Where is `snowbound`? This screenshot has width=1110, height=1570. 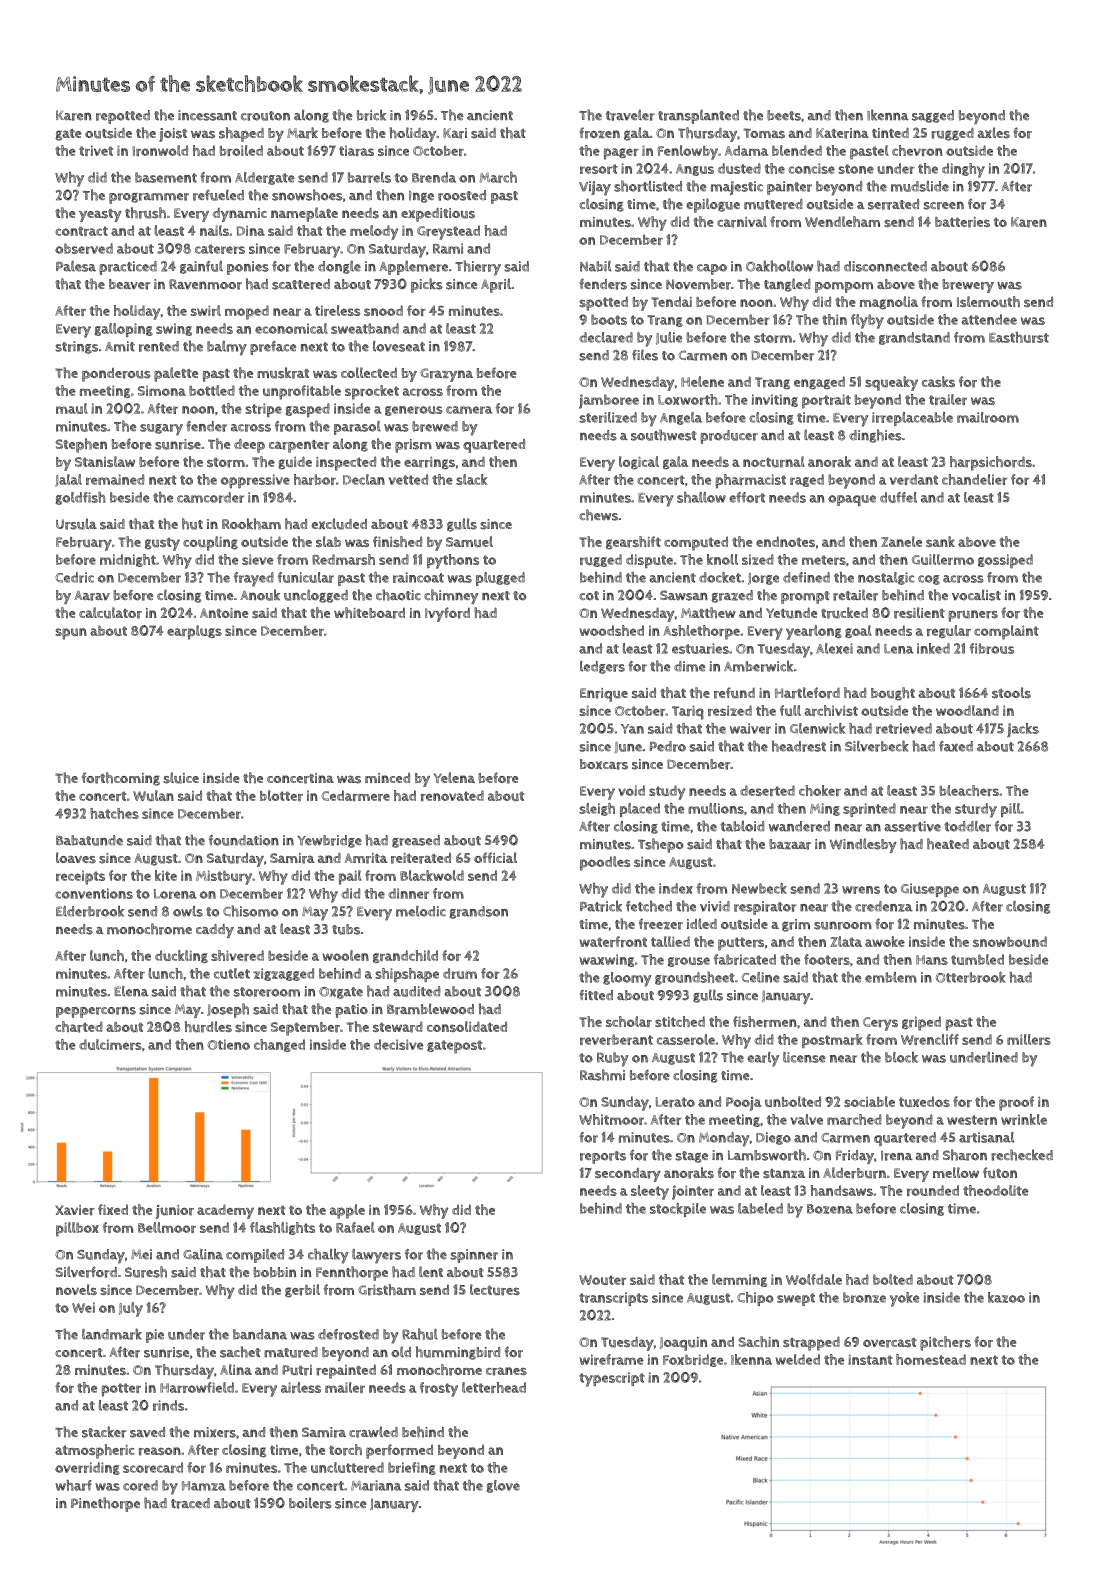 snowbound is located at coordinates (1010, 941).
